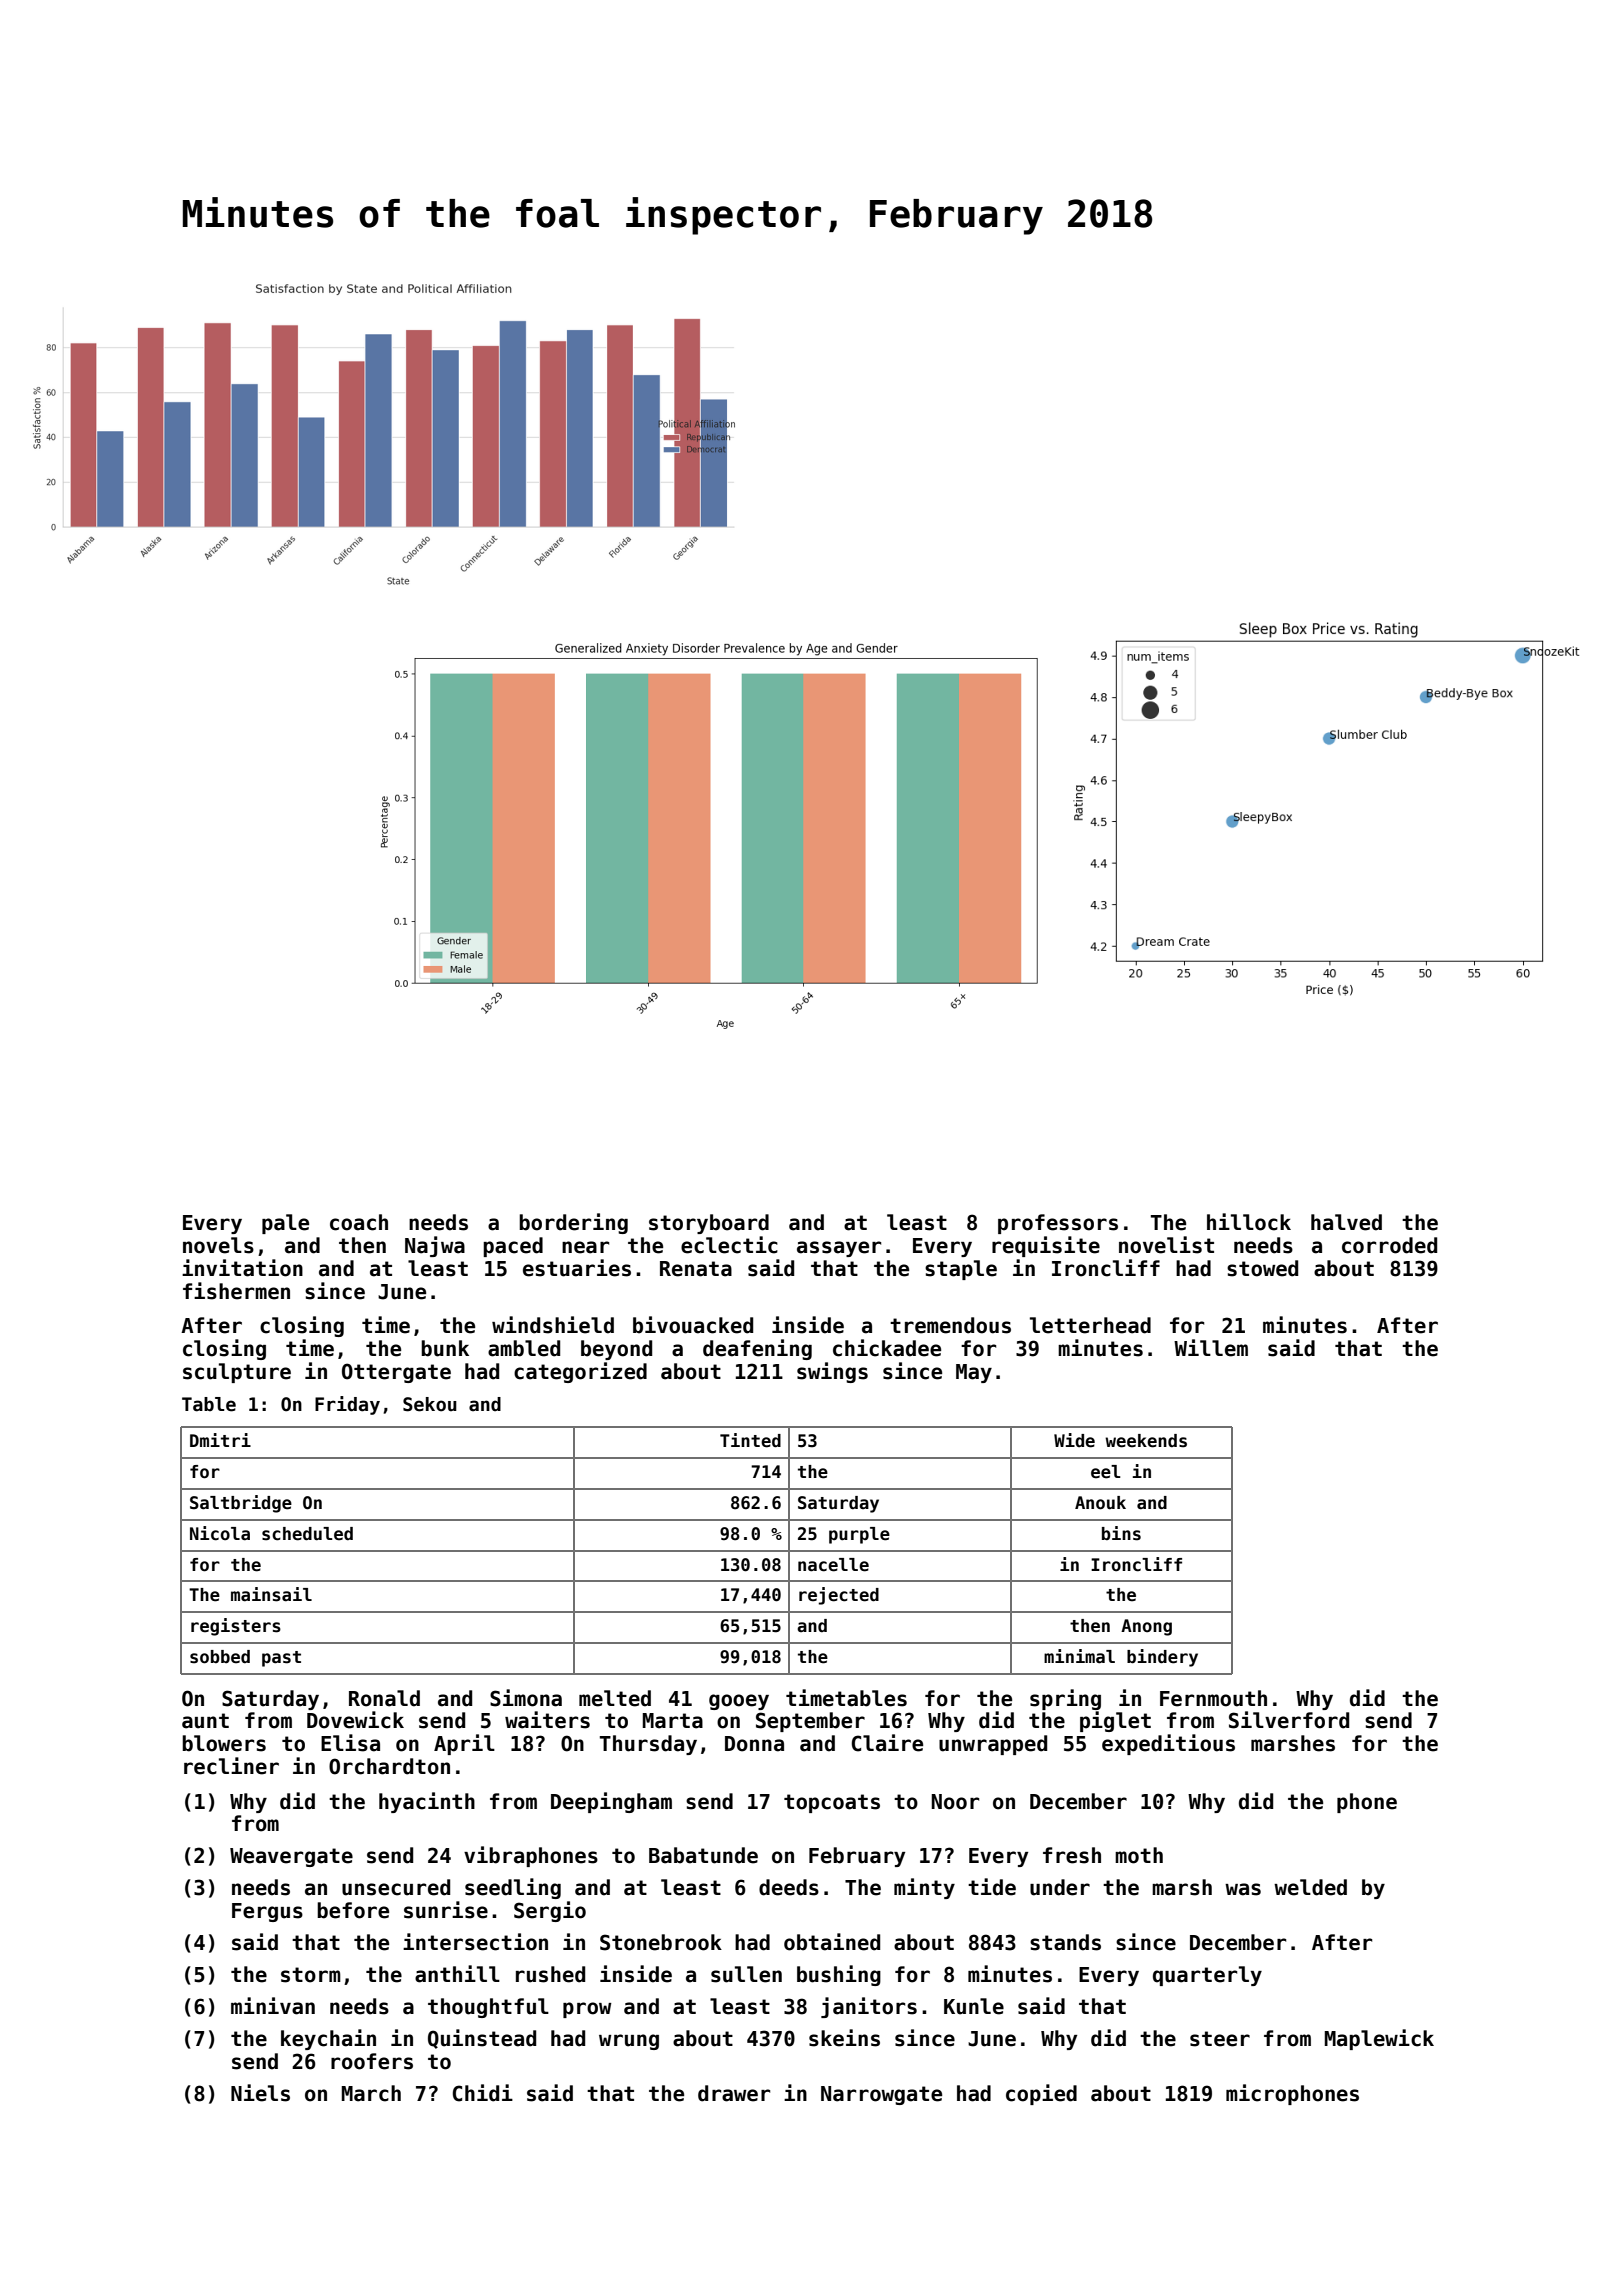  I want to click on rejected, so click(839, 1596).
